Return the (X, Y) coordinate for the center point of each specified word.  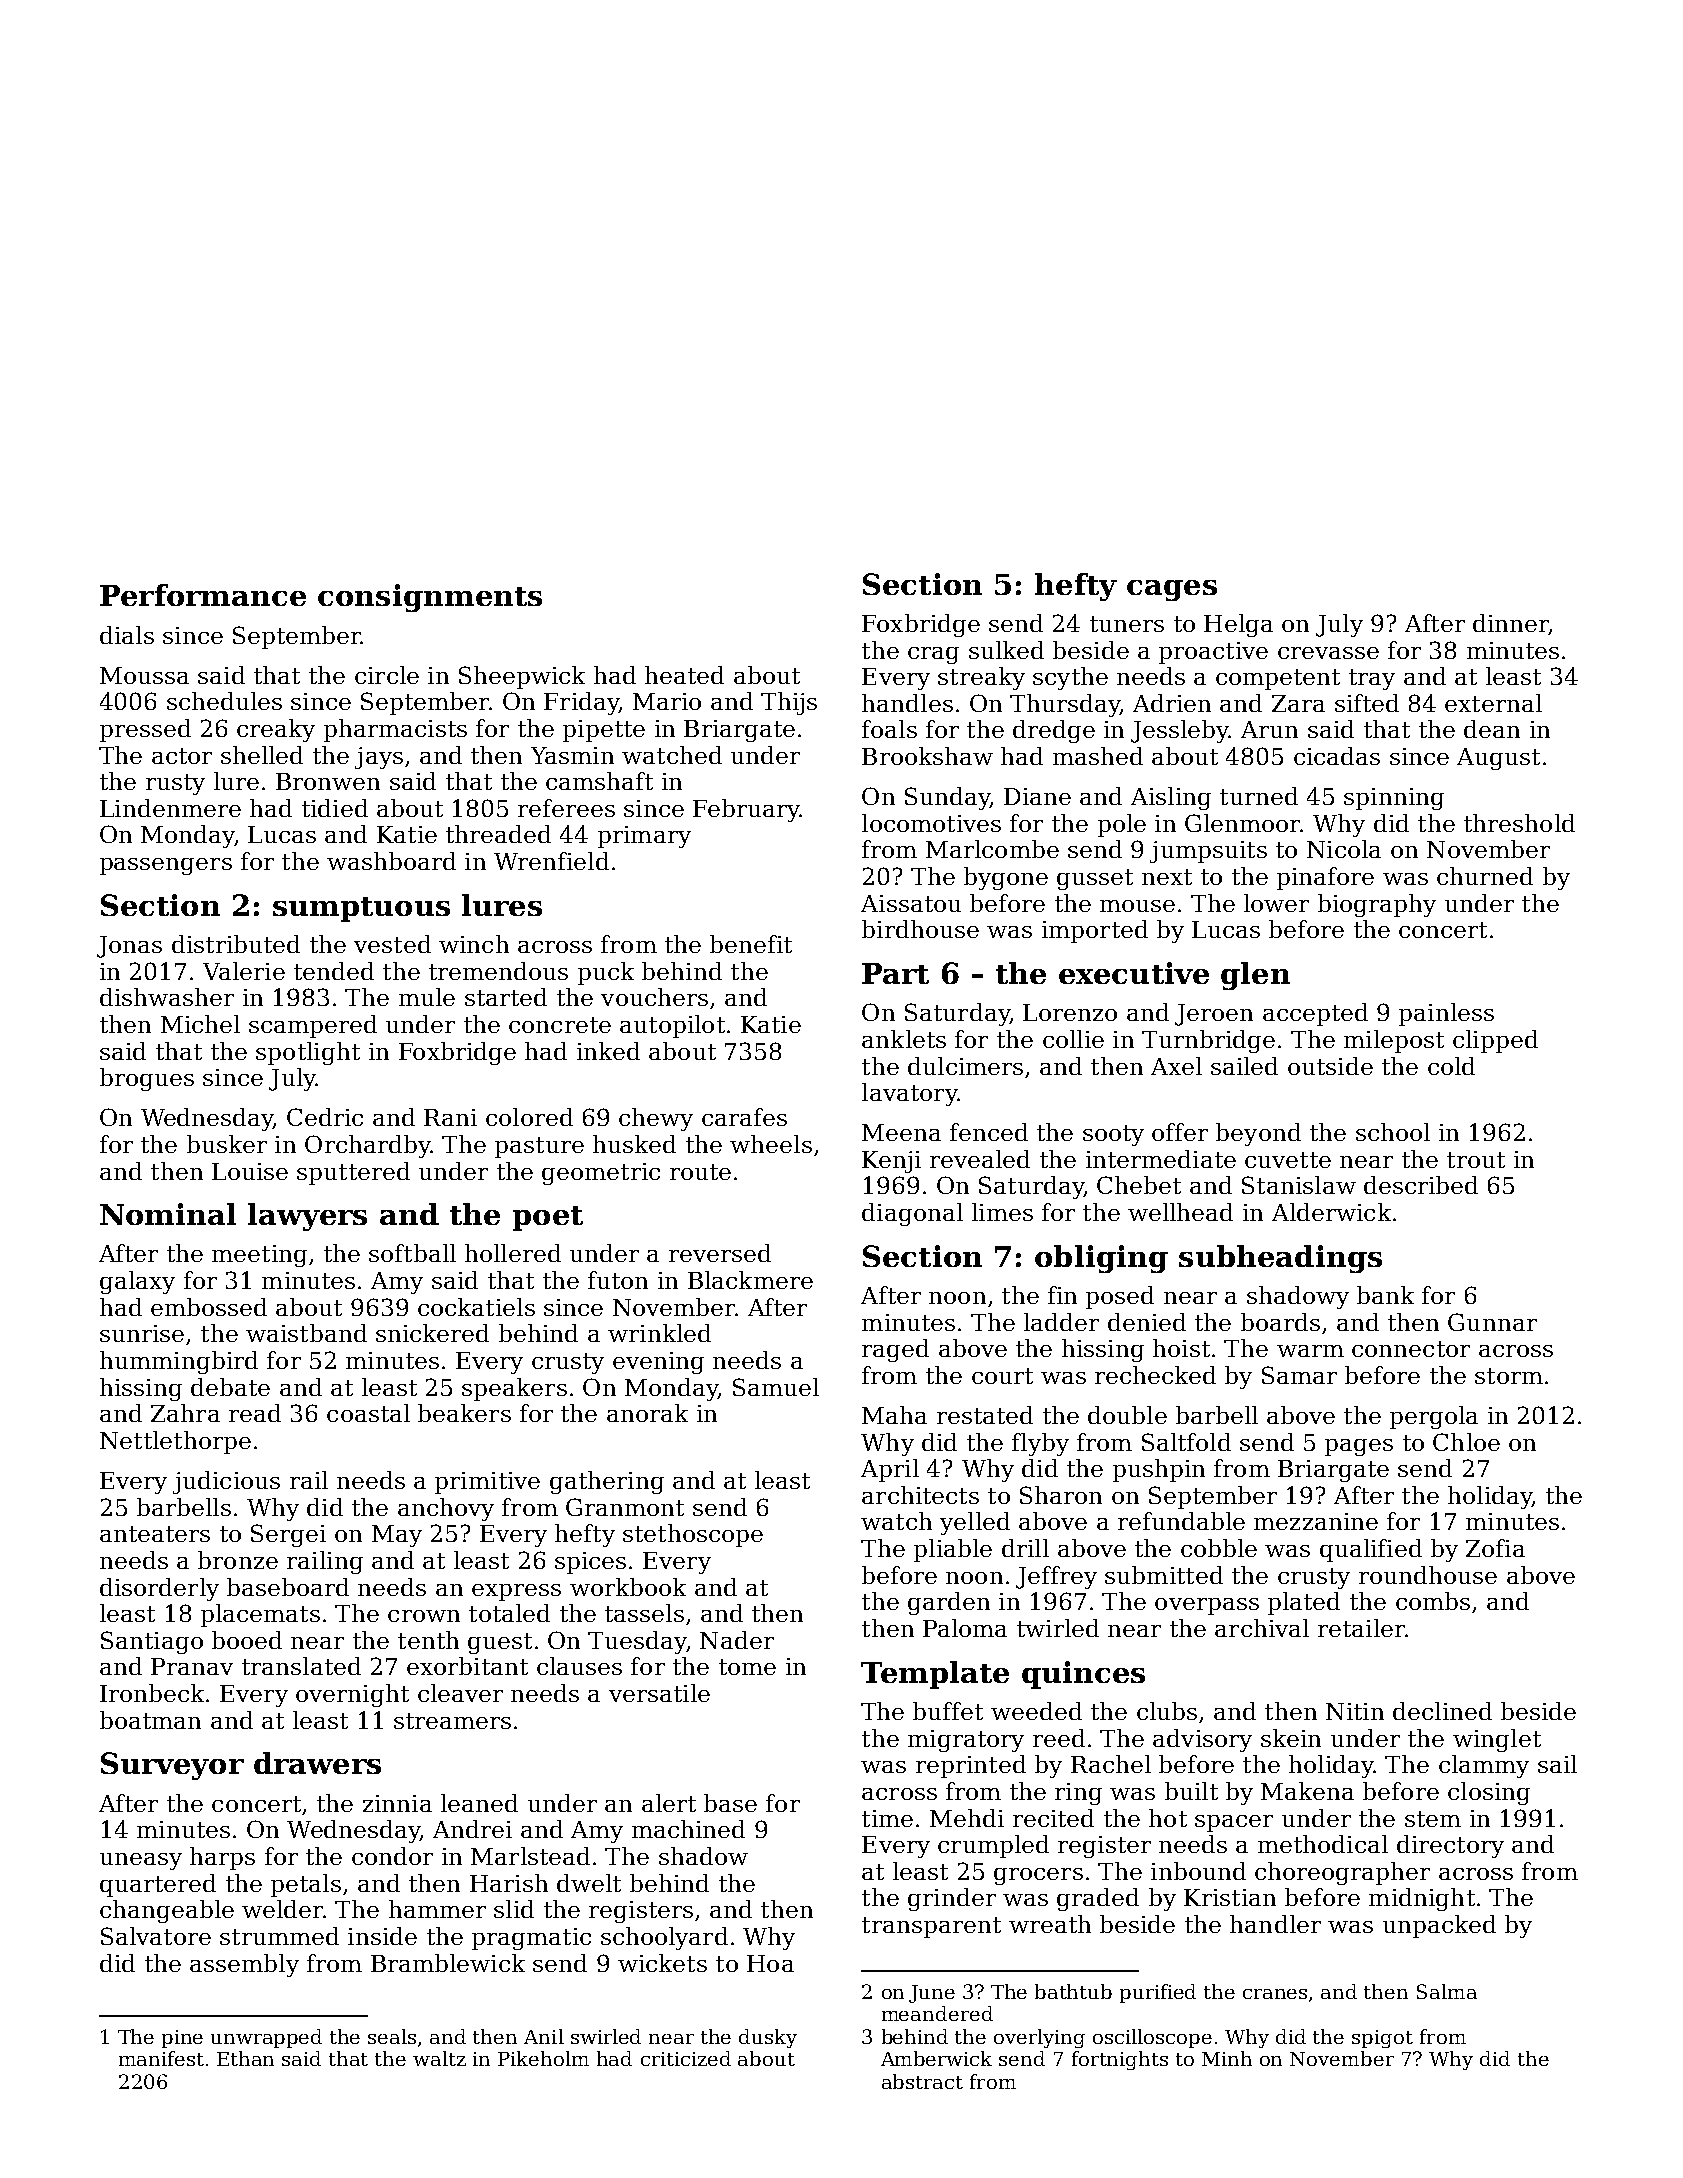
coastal (368, 1413)
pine (182, 2039)
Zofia (1495, 1548)
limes (1002, 1212)
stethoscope (693, 1535)
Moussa (144, 675)
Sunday (947, 798)
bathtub (1073, 1991)
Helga (1238, 625)
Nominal (168, 1214)
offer (1180, 1132)
